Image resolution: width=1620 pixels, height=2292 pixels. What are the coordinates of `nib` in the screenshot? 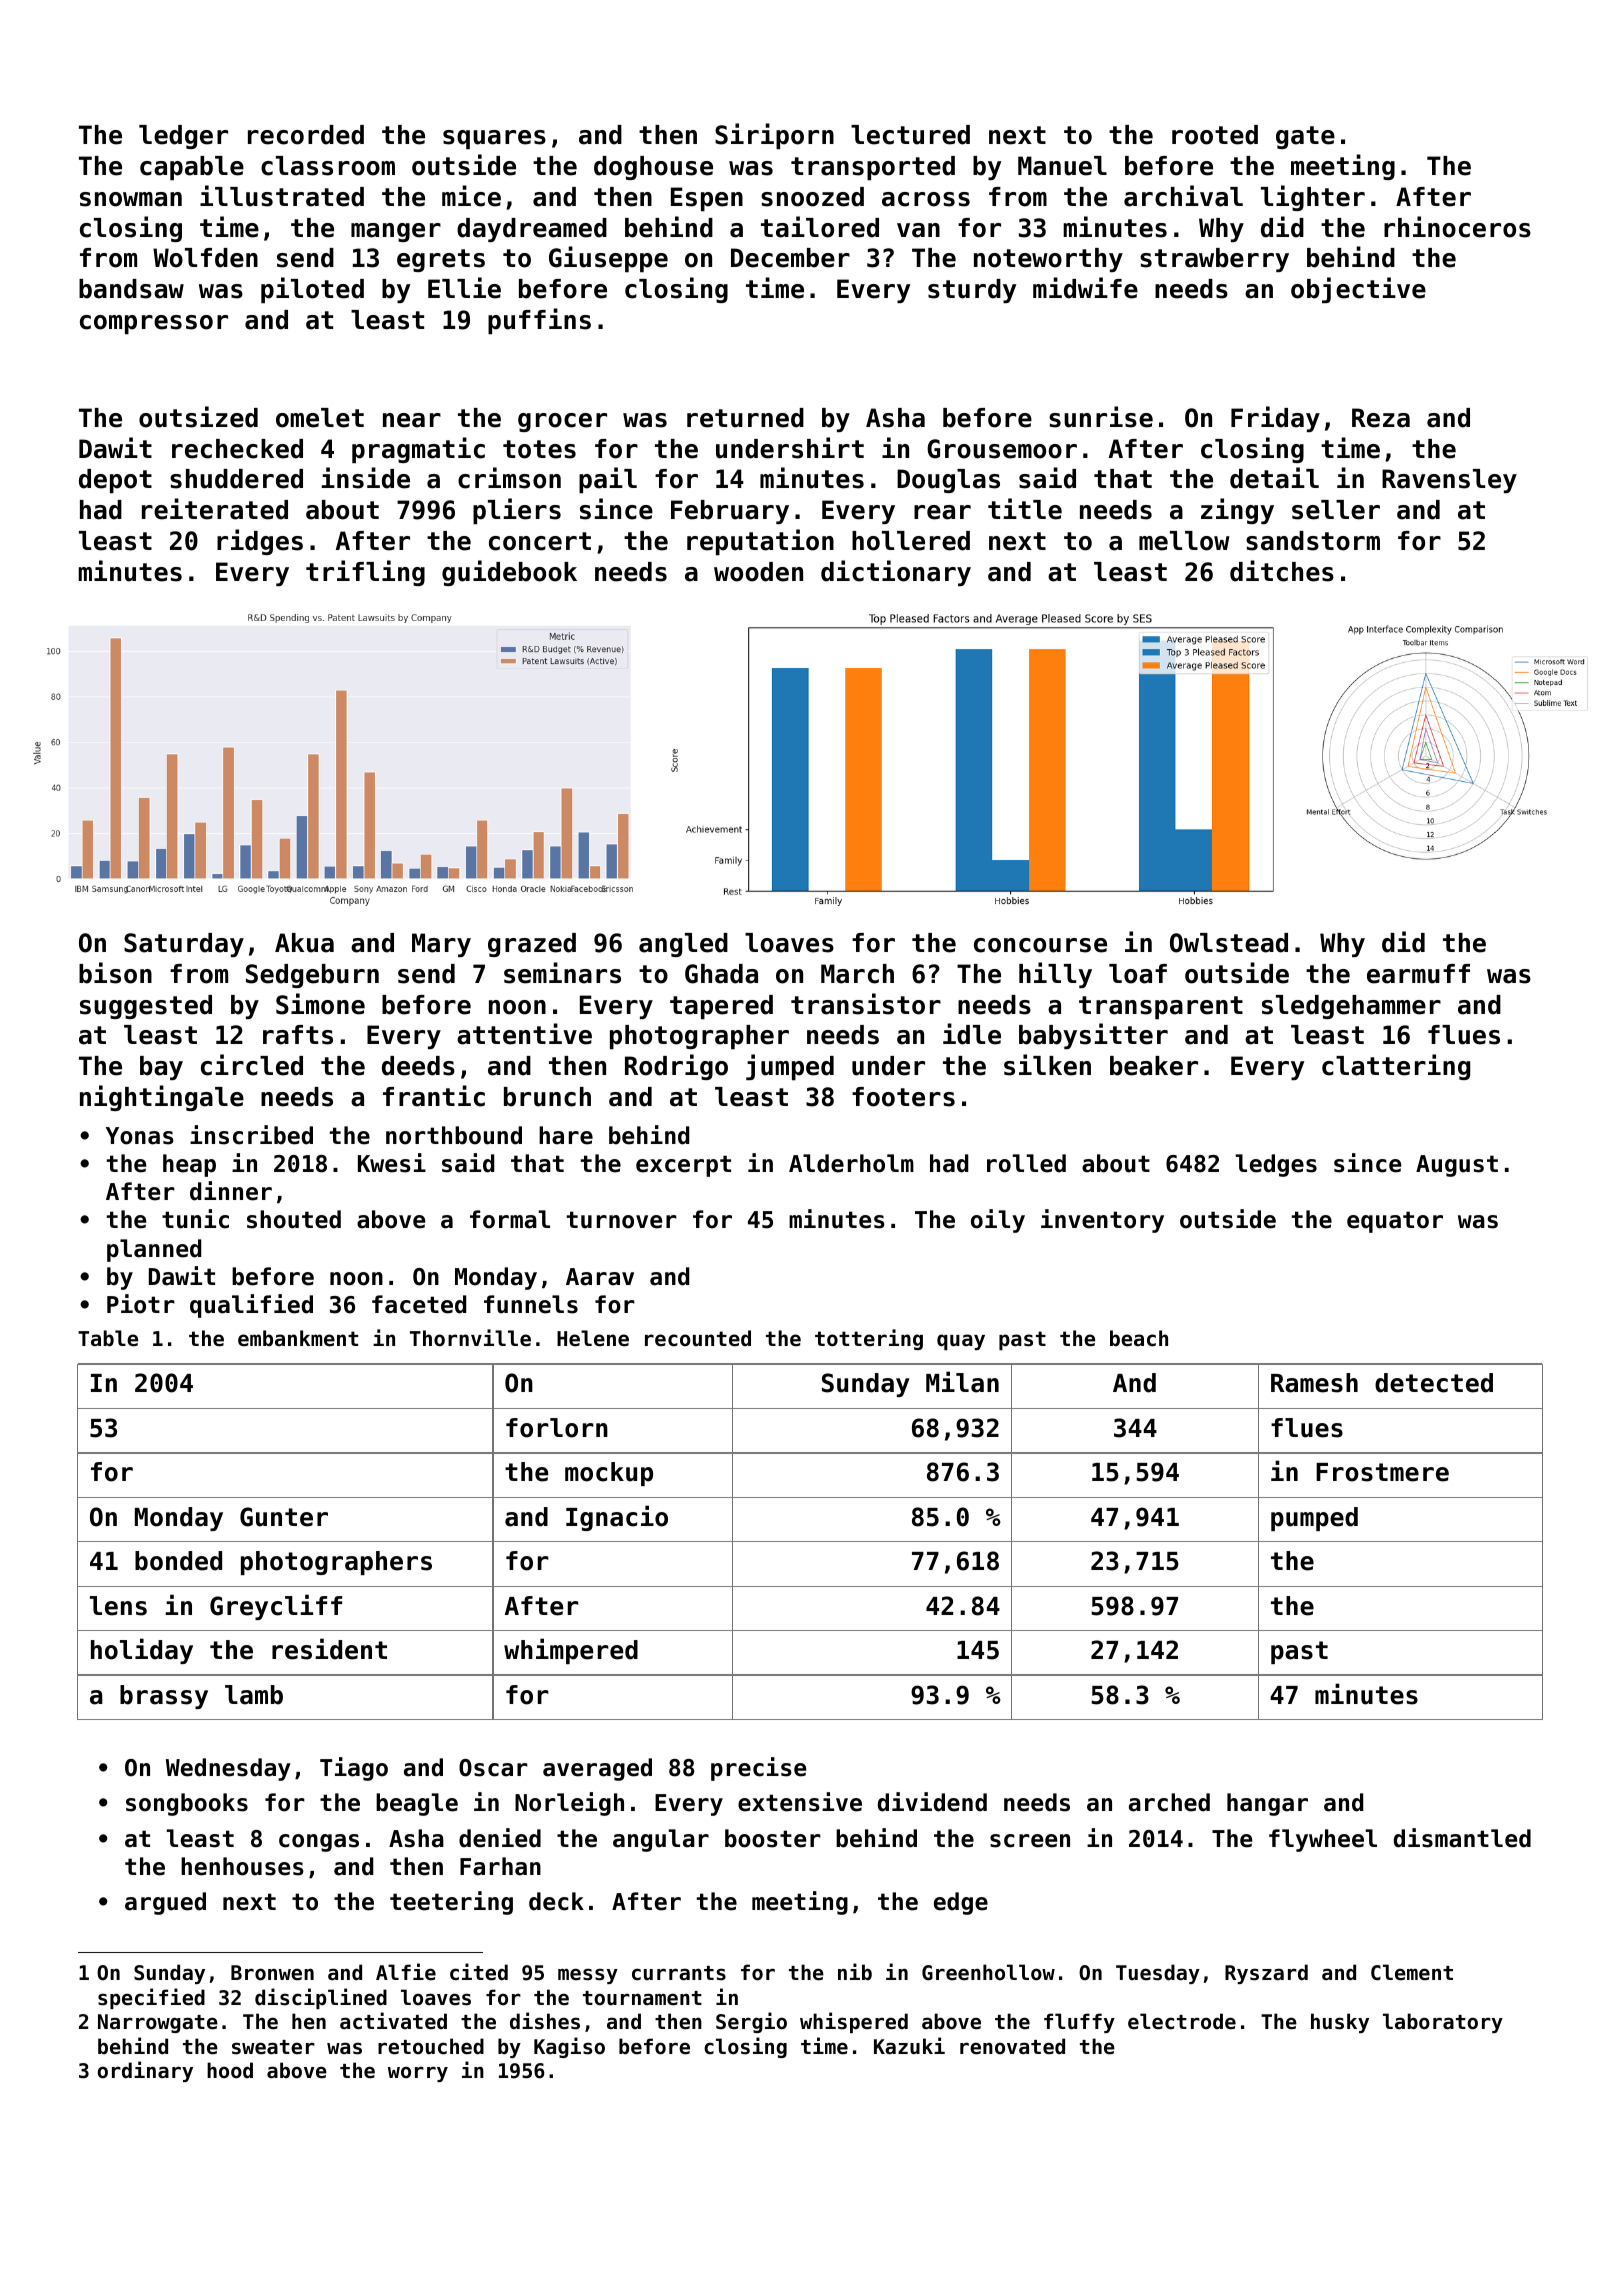 It's located at (855, 1971).
